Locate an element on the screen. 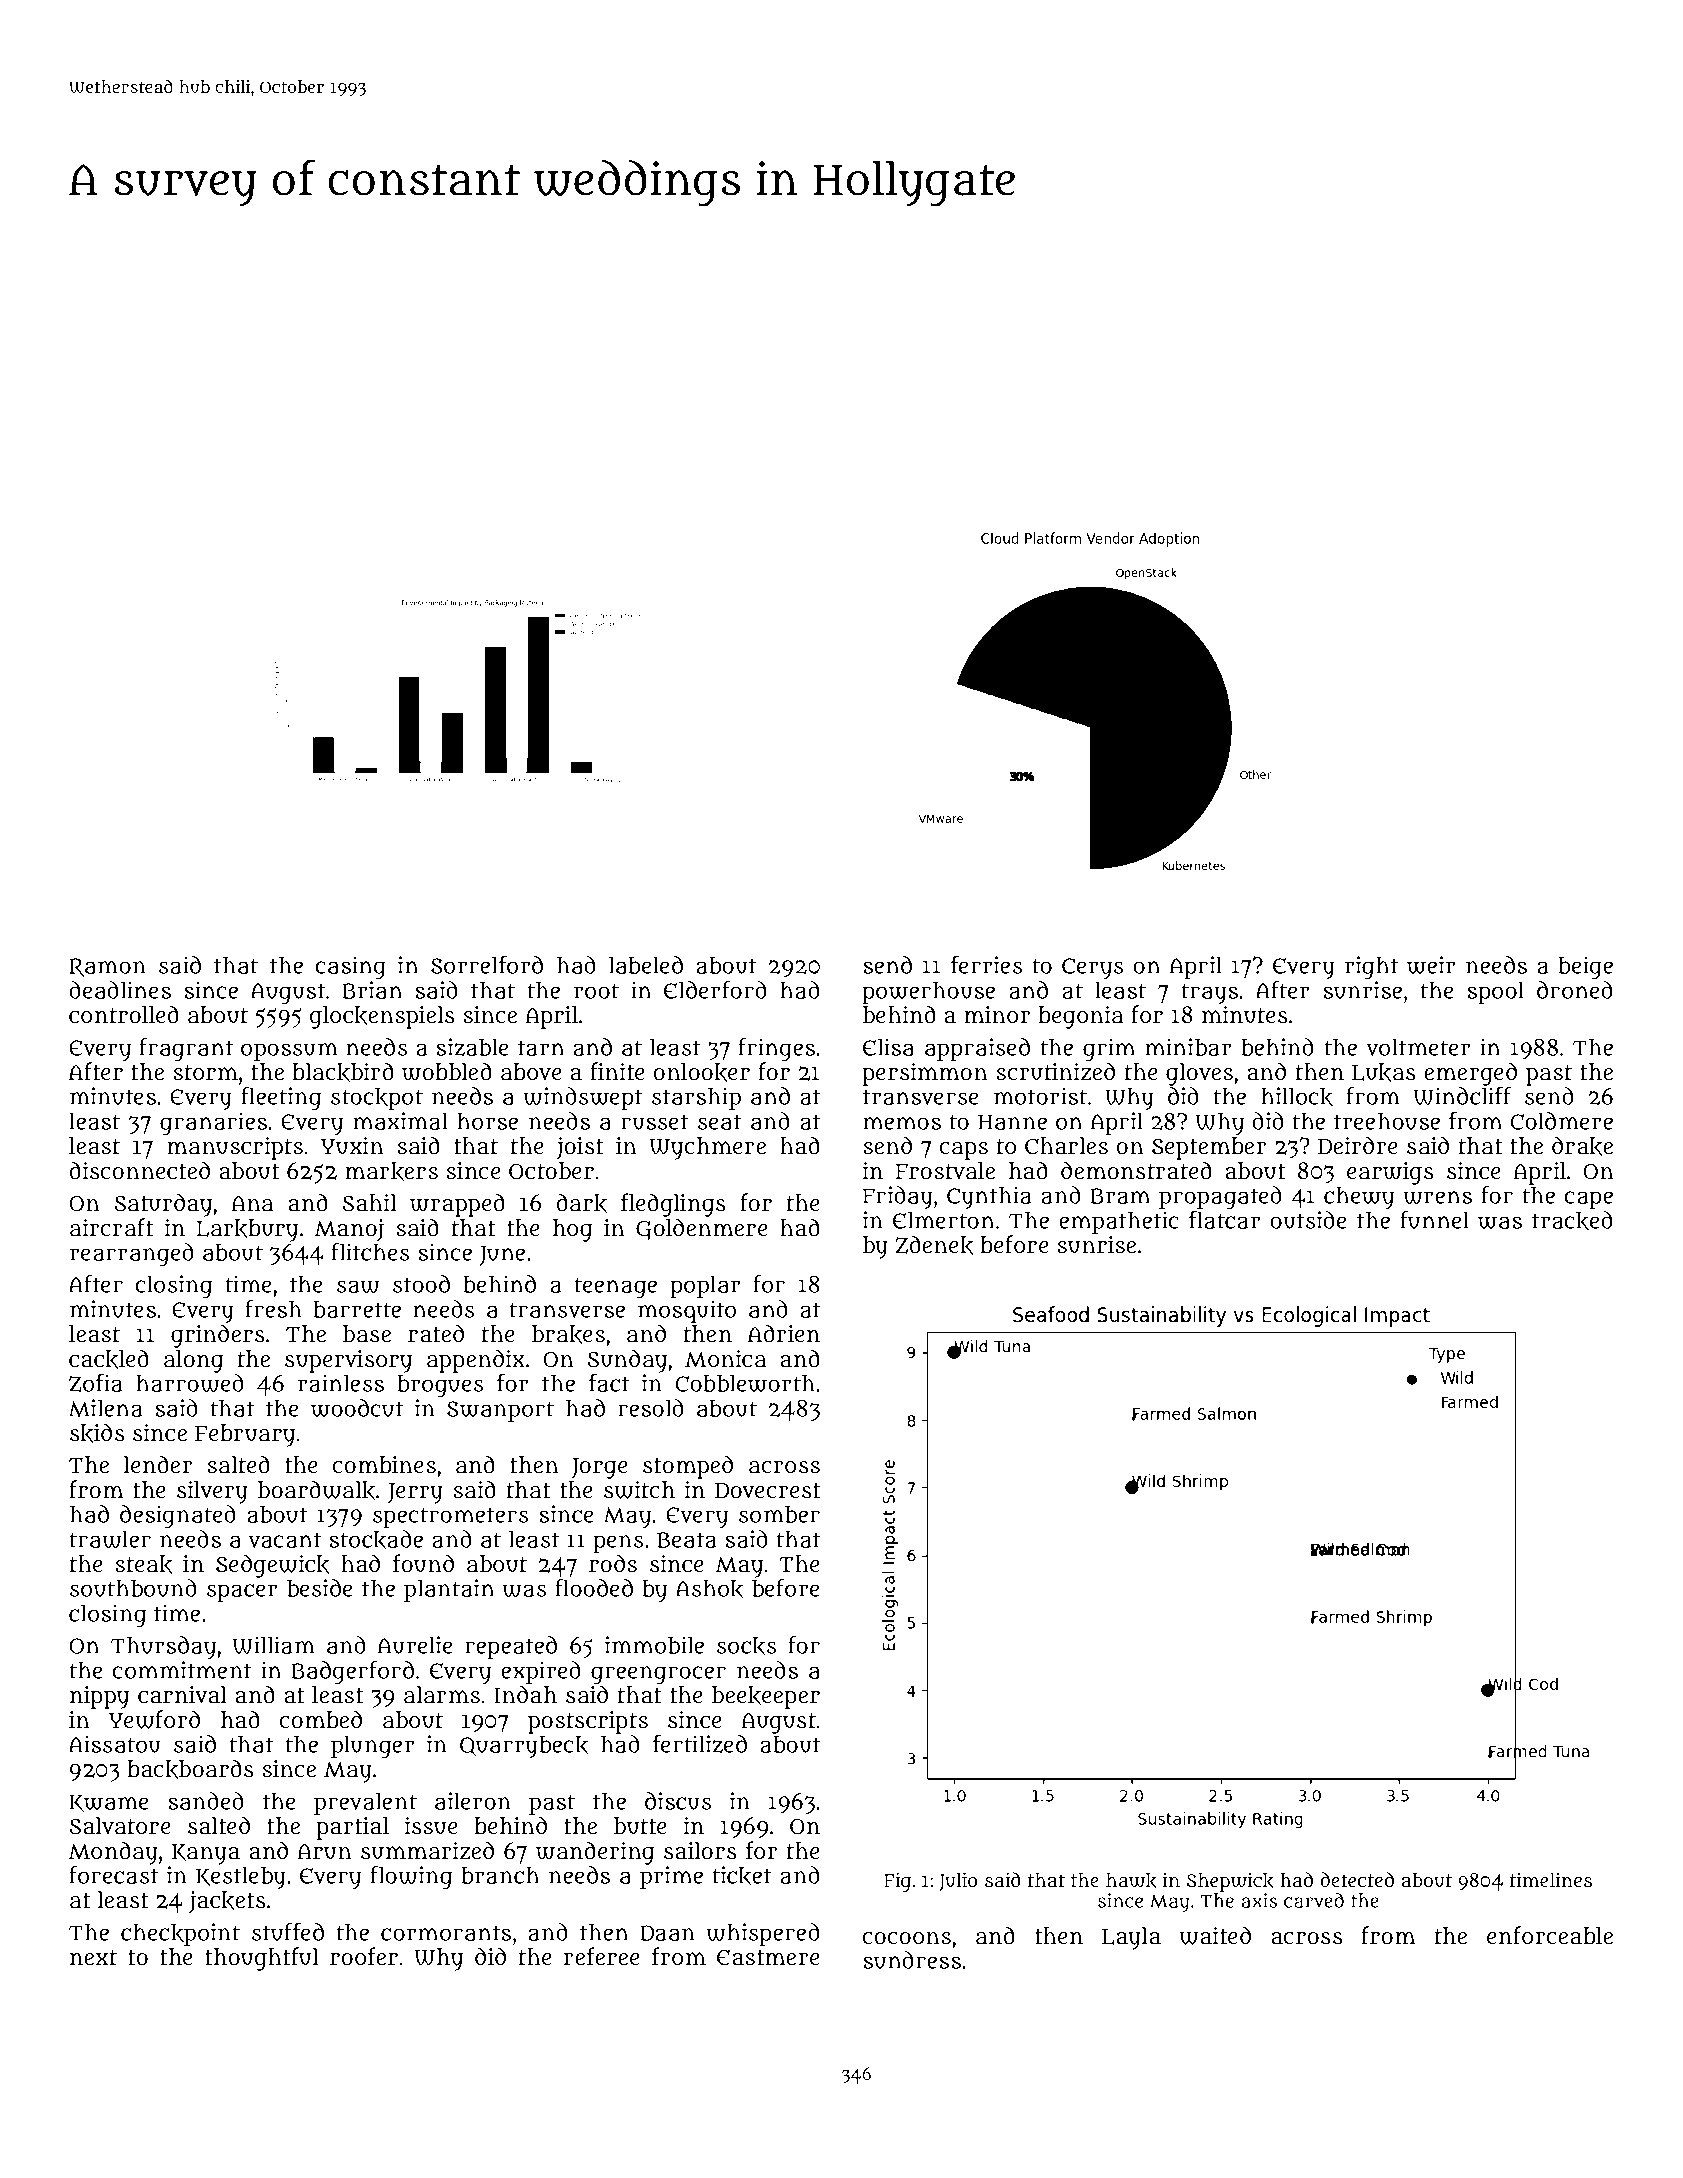 This screenshot has height=2178, width=1683. outside is located at coordinates (1308, 1220).
